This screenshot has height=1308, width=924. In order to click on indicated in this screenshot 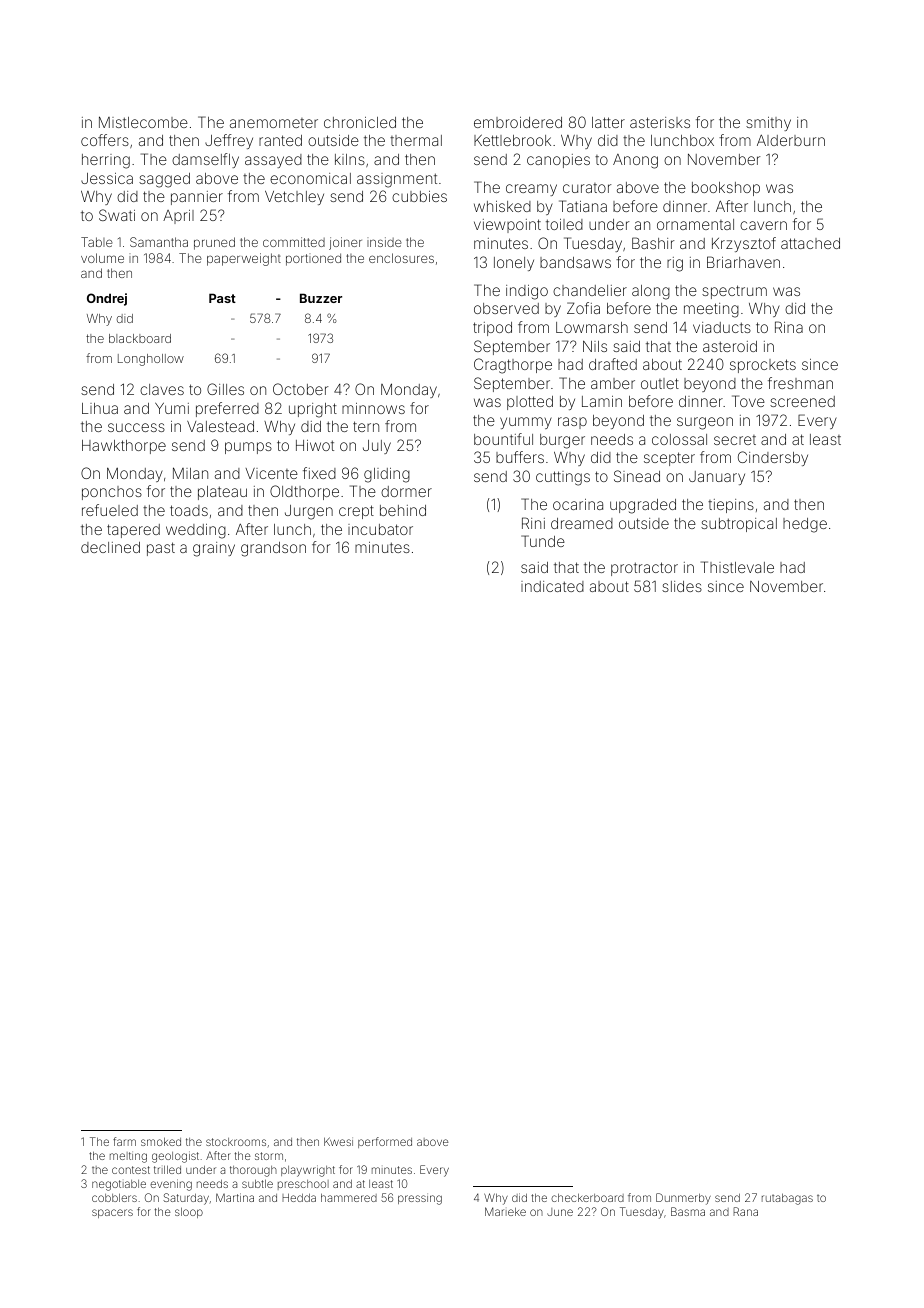, I will do `click(552, 586)`.
